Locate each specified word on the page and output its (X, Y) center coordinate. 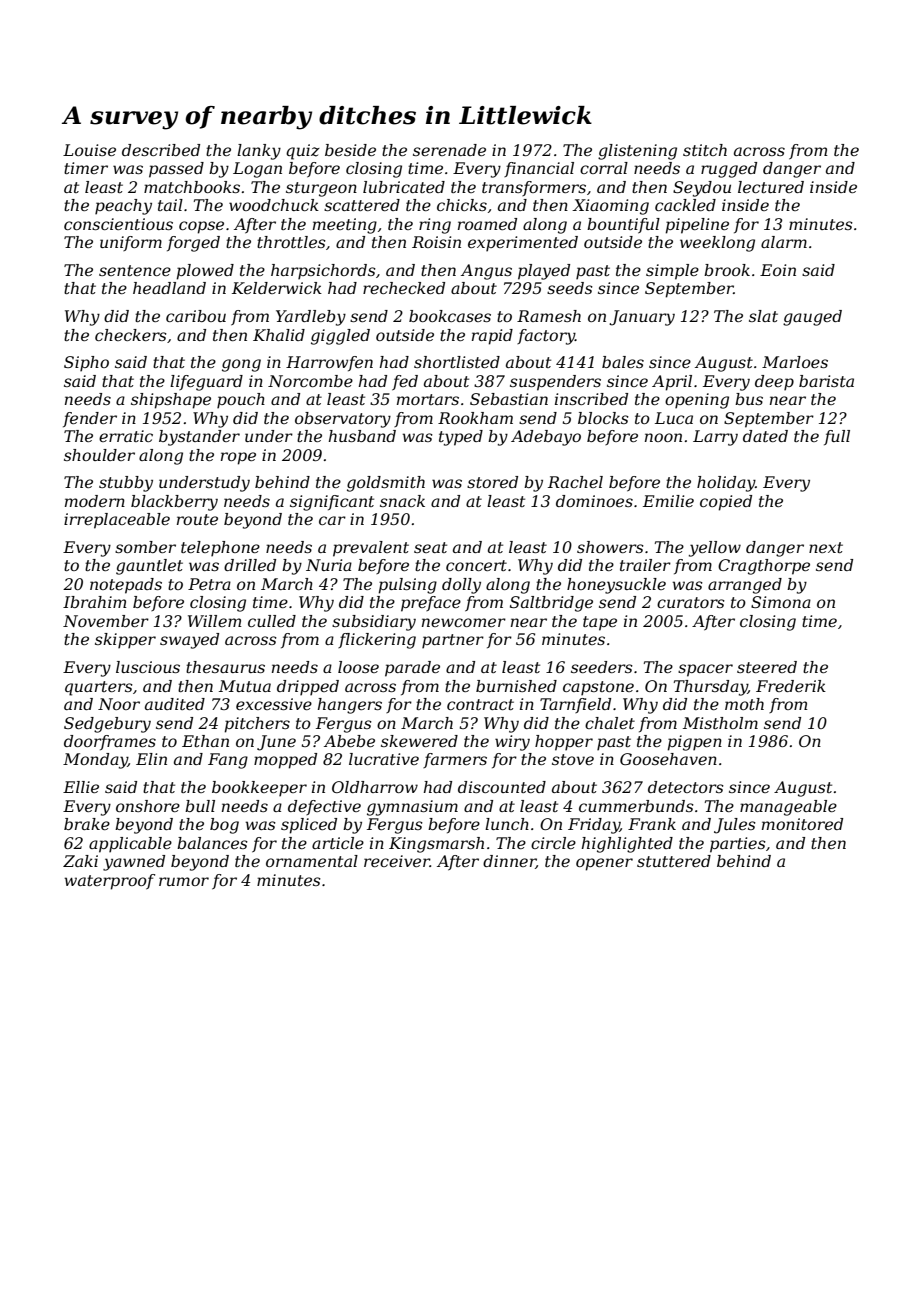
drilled (250, 565)
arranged (745, 586)
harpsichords (323, 272)
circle (553, 843)
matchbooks (192, 187)
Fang (228, 761)
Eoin (778, 270)
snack (402, 501)
